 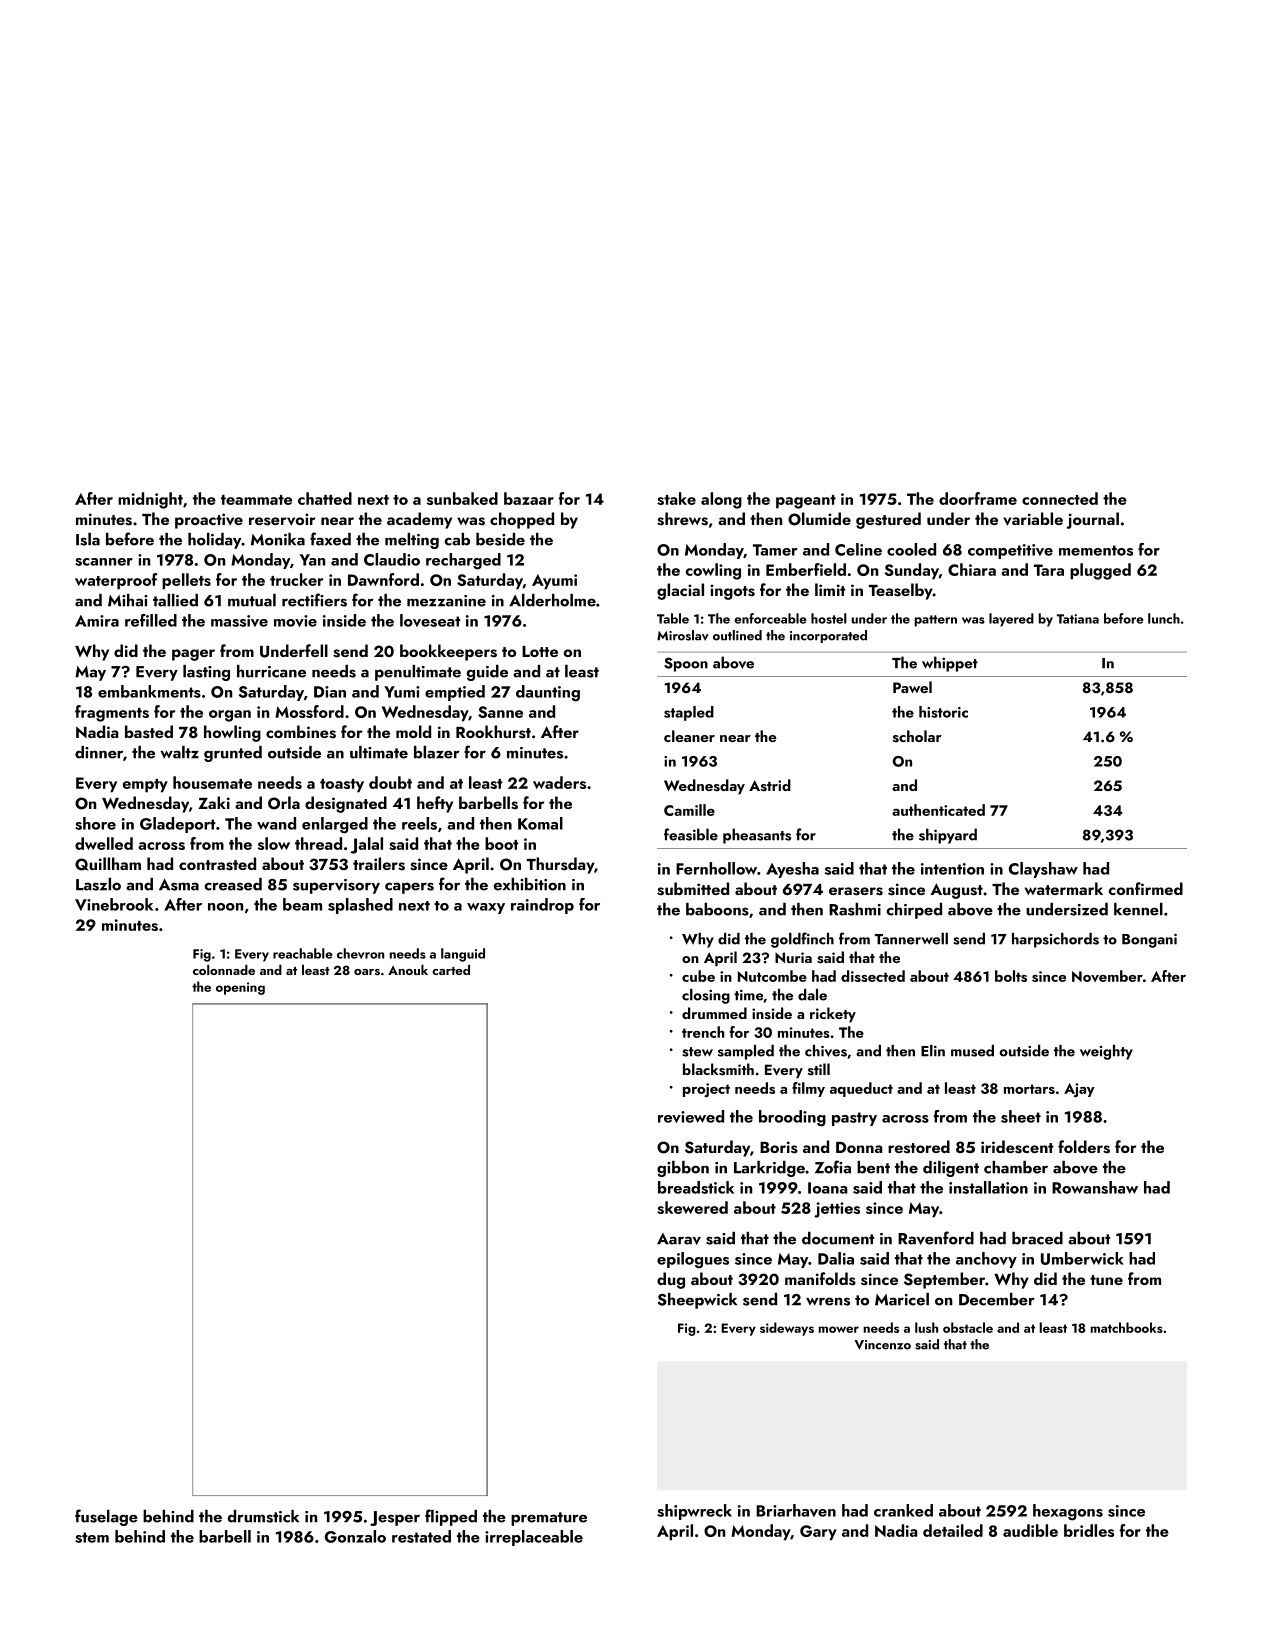 What do you see at coordinates (88, 539) in the screenshot?
I see `Isla` at bounding box center [88, 539].
